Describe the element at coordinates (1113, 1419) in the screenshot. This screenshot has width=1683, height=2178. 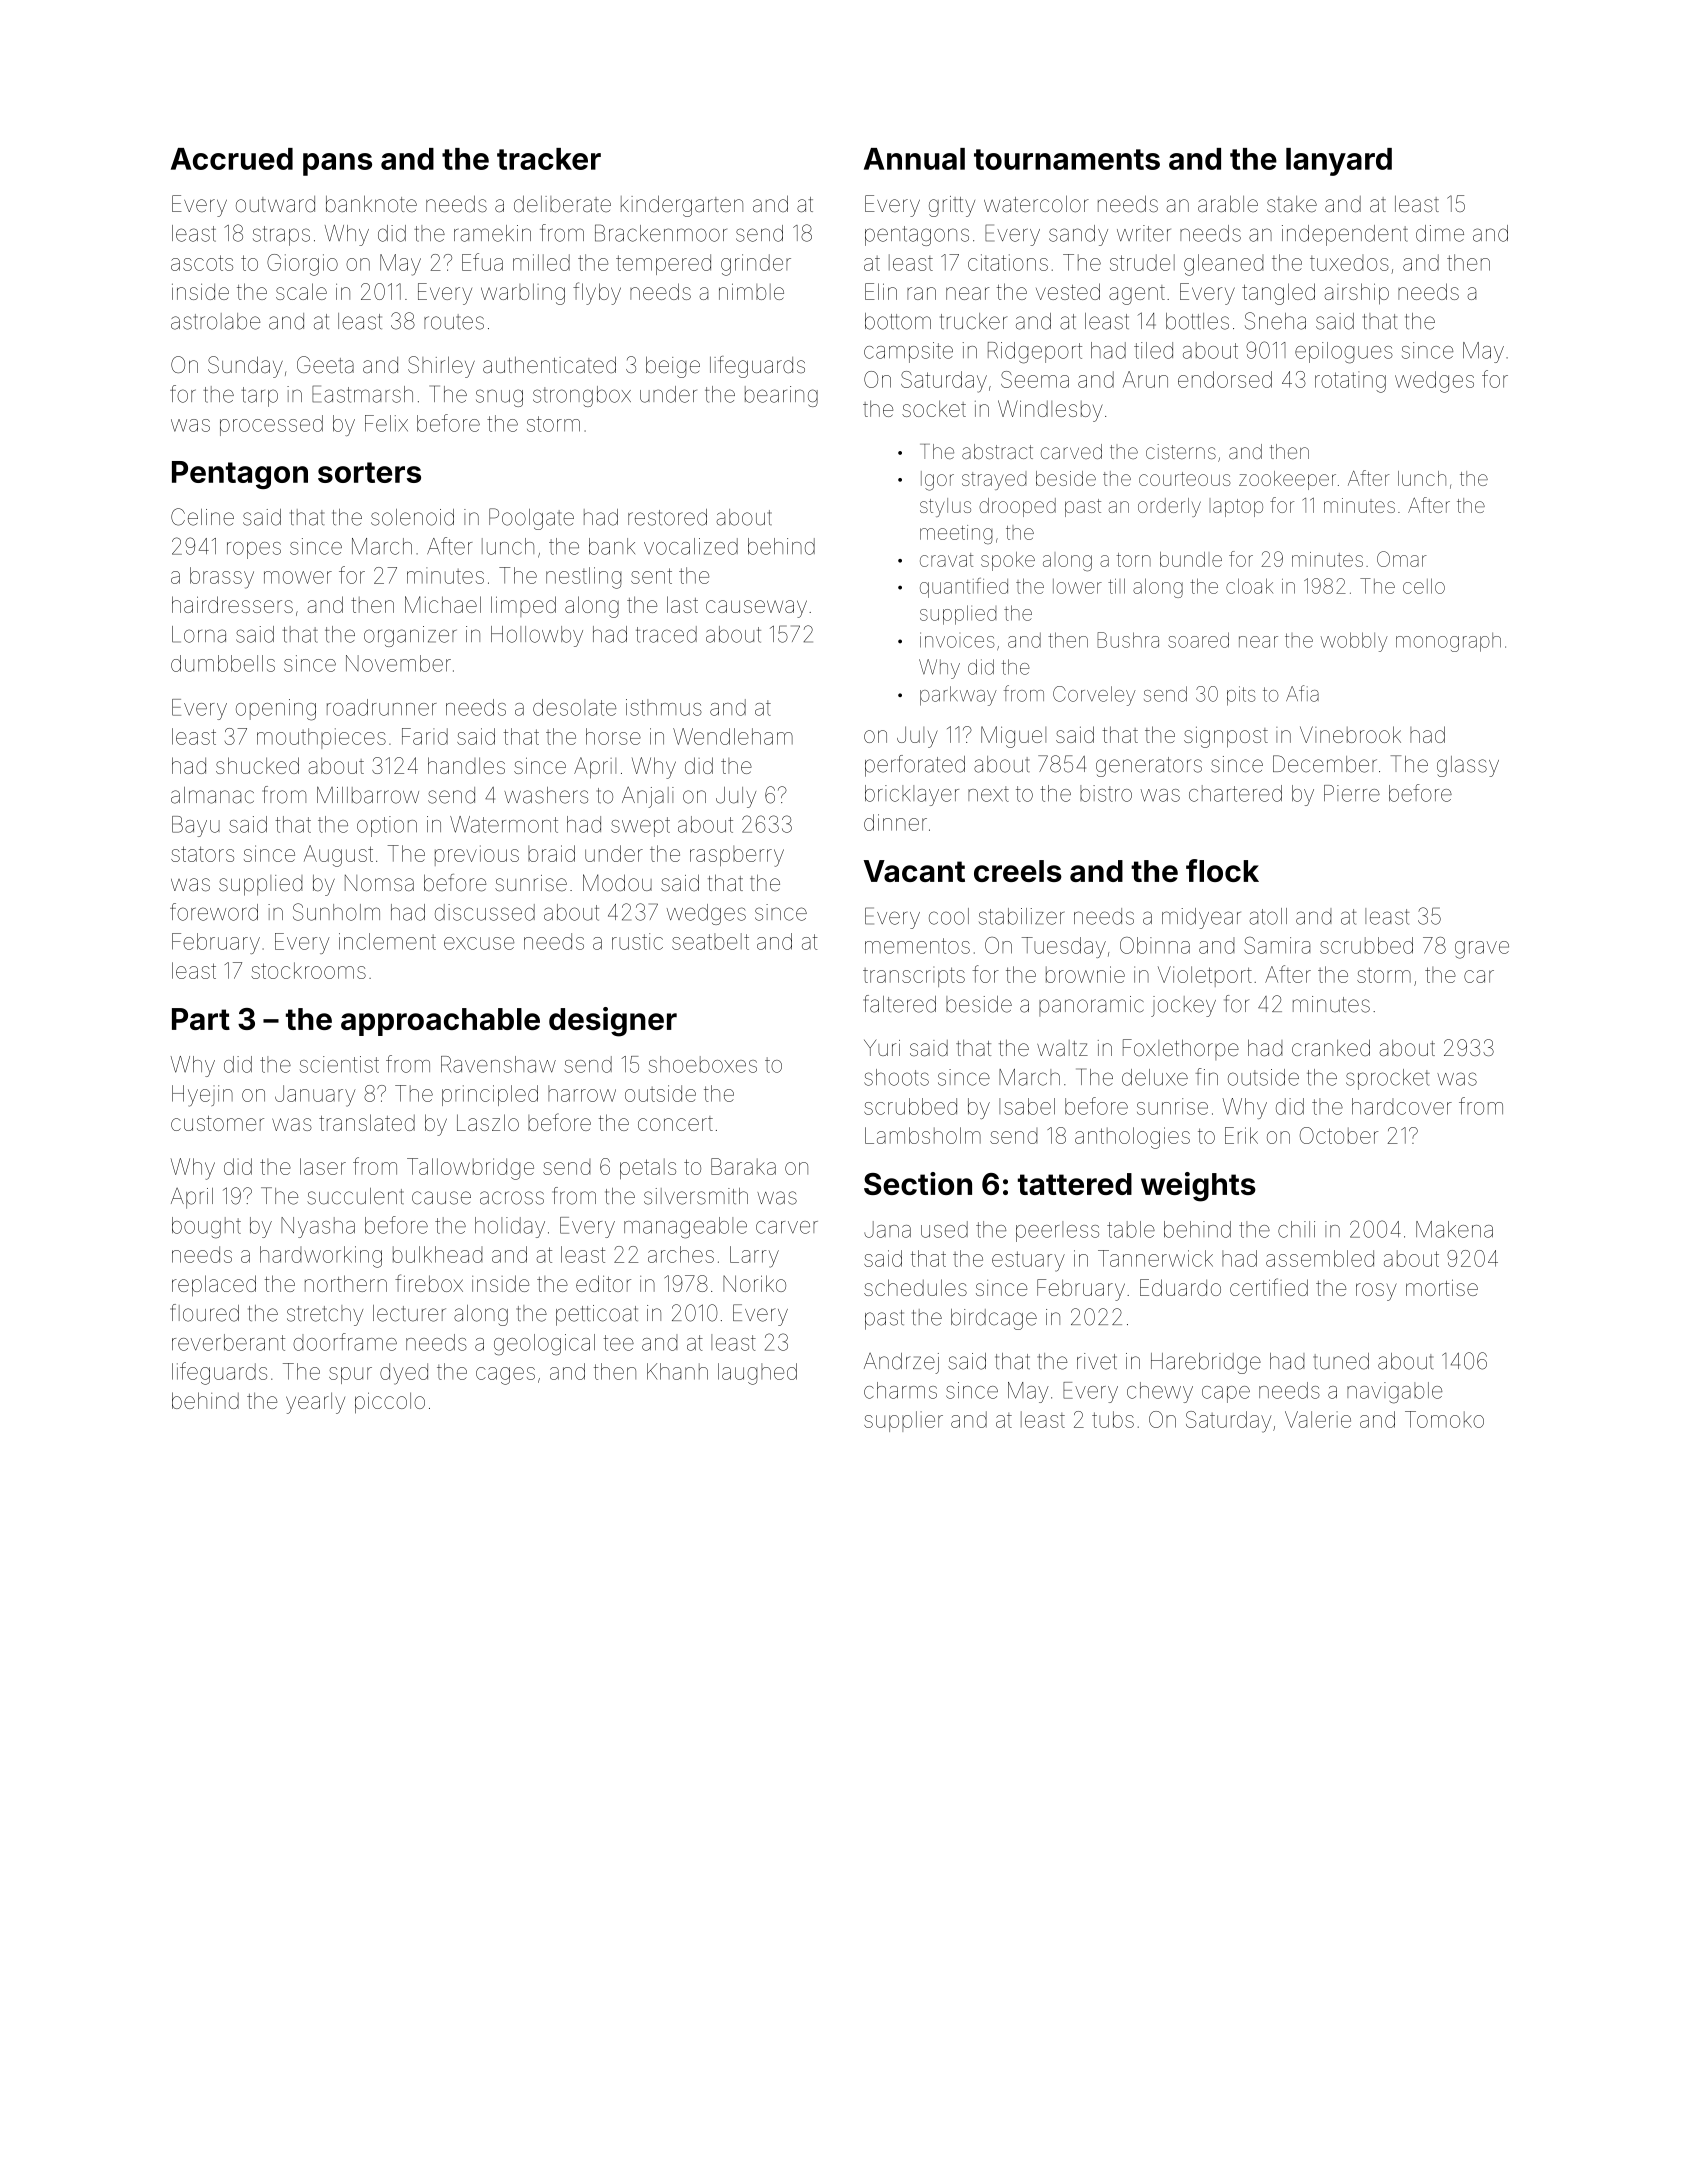
I see `tubs` at that location.
